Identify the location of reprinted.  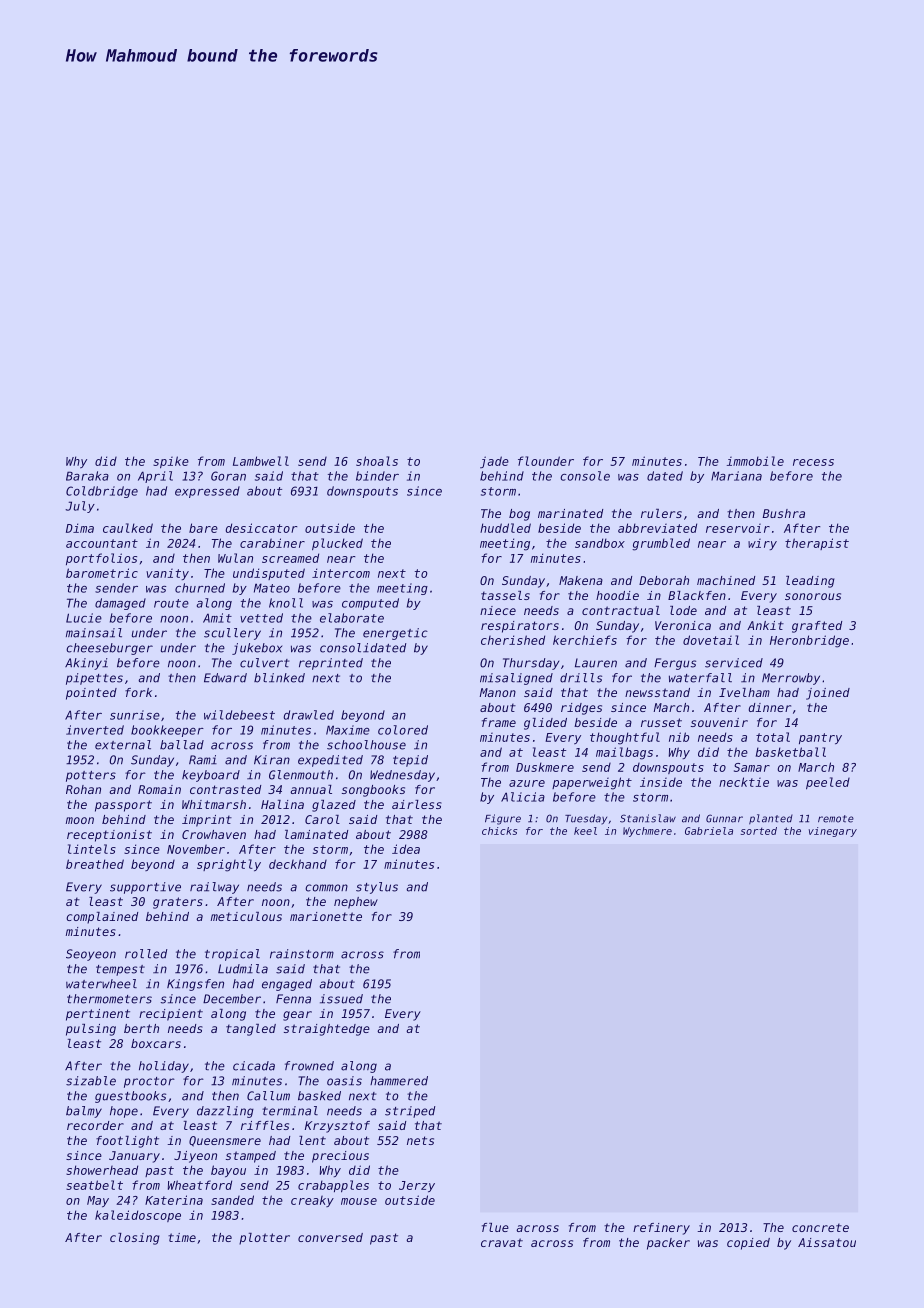
(331, 664).
